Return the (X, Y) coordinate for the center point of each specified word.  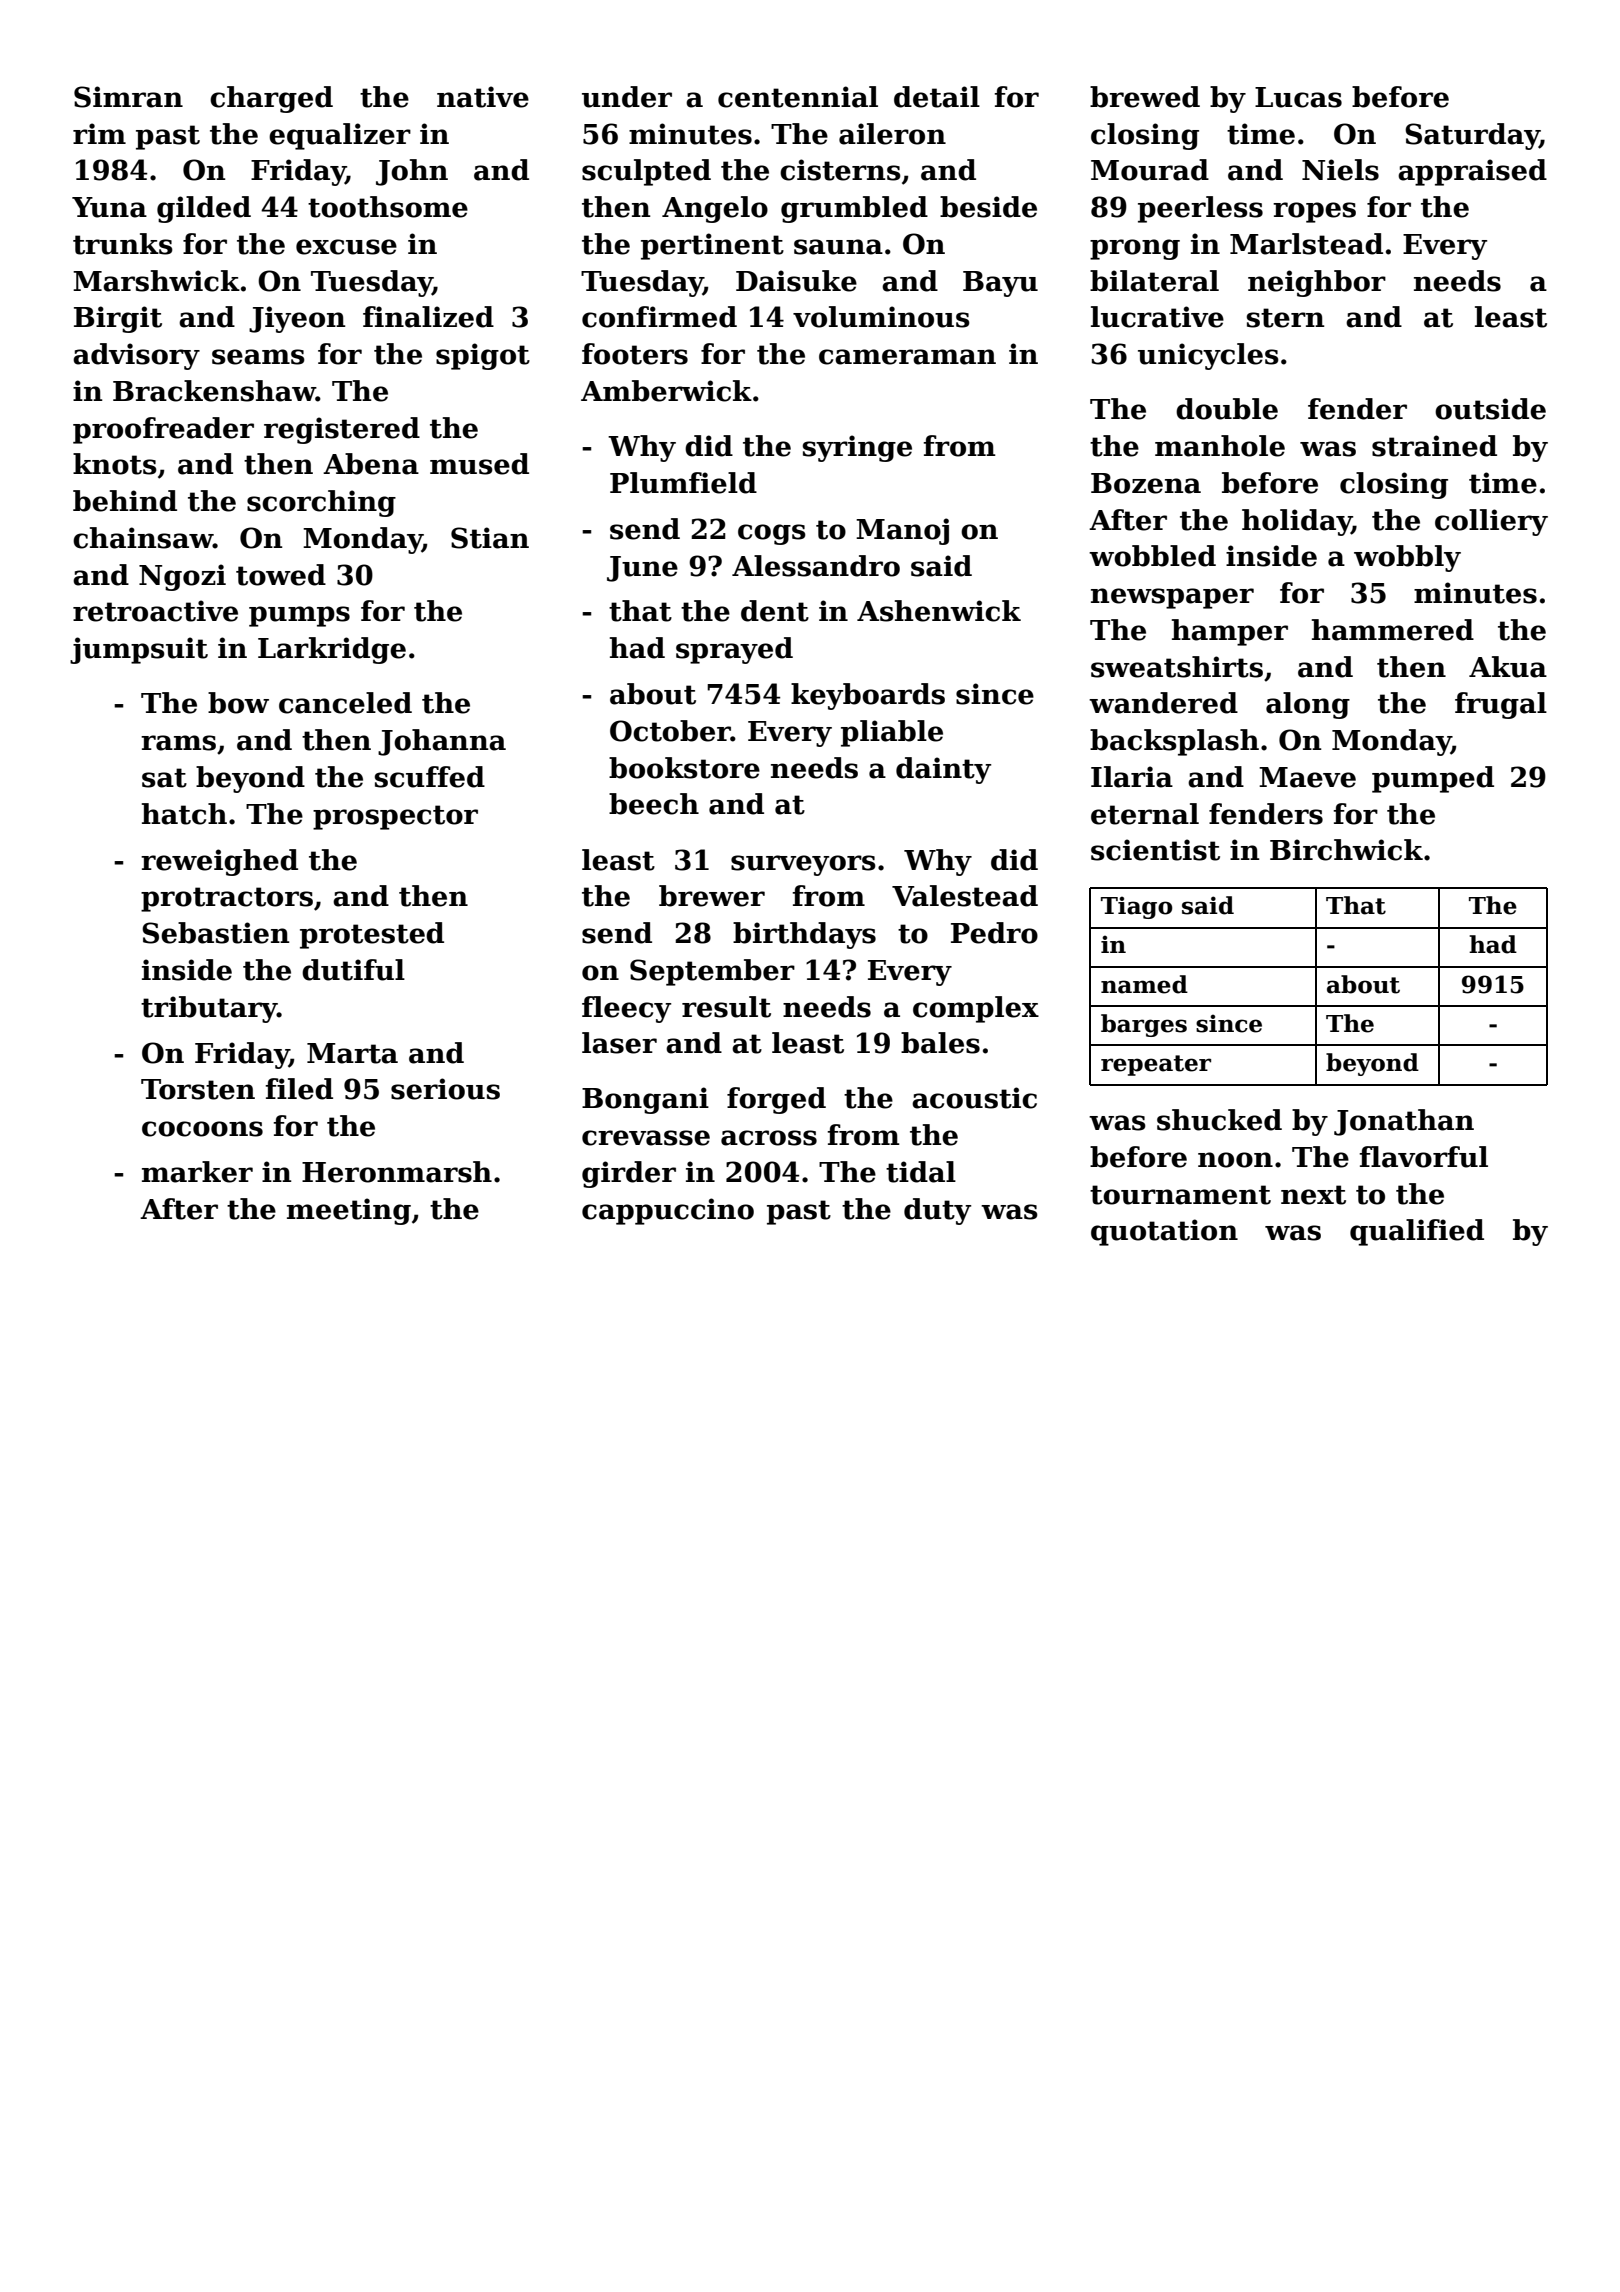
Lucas (1298, 97)
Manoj (902, 531)
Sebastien (216, 933)
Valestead (965, 896)
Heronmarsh (397, 1172)
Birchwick (1346, 850)
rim (99, 133)
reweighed (219, 862)
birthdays (804, 935)
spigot (483, 356)
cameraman (907, 357)
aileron (892, 134)
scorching (321, 503)
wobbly (1407, 558)
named (1144, 984)
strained (1434, 446)
